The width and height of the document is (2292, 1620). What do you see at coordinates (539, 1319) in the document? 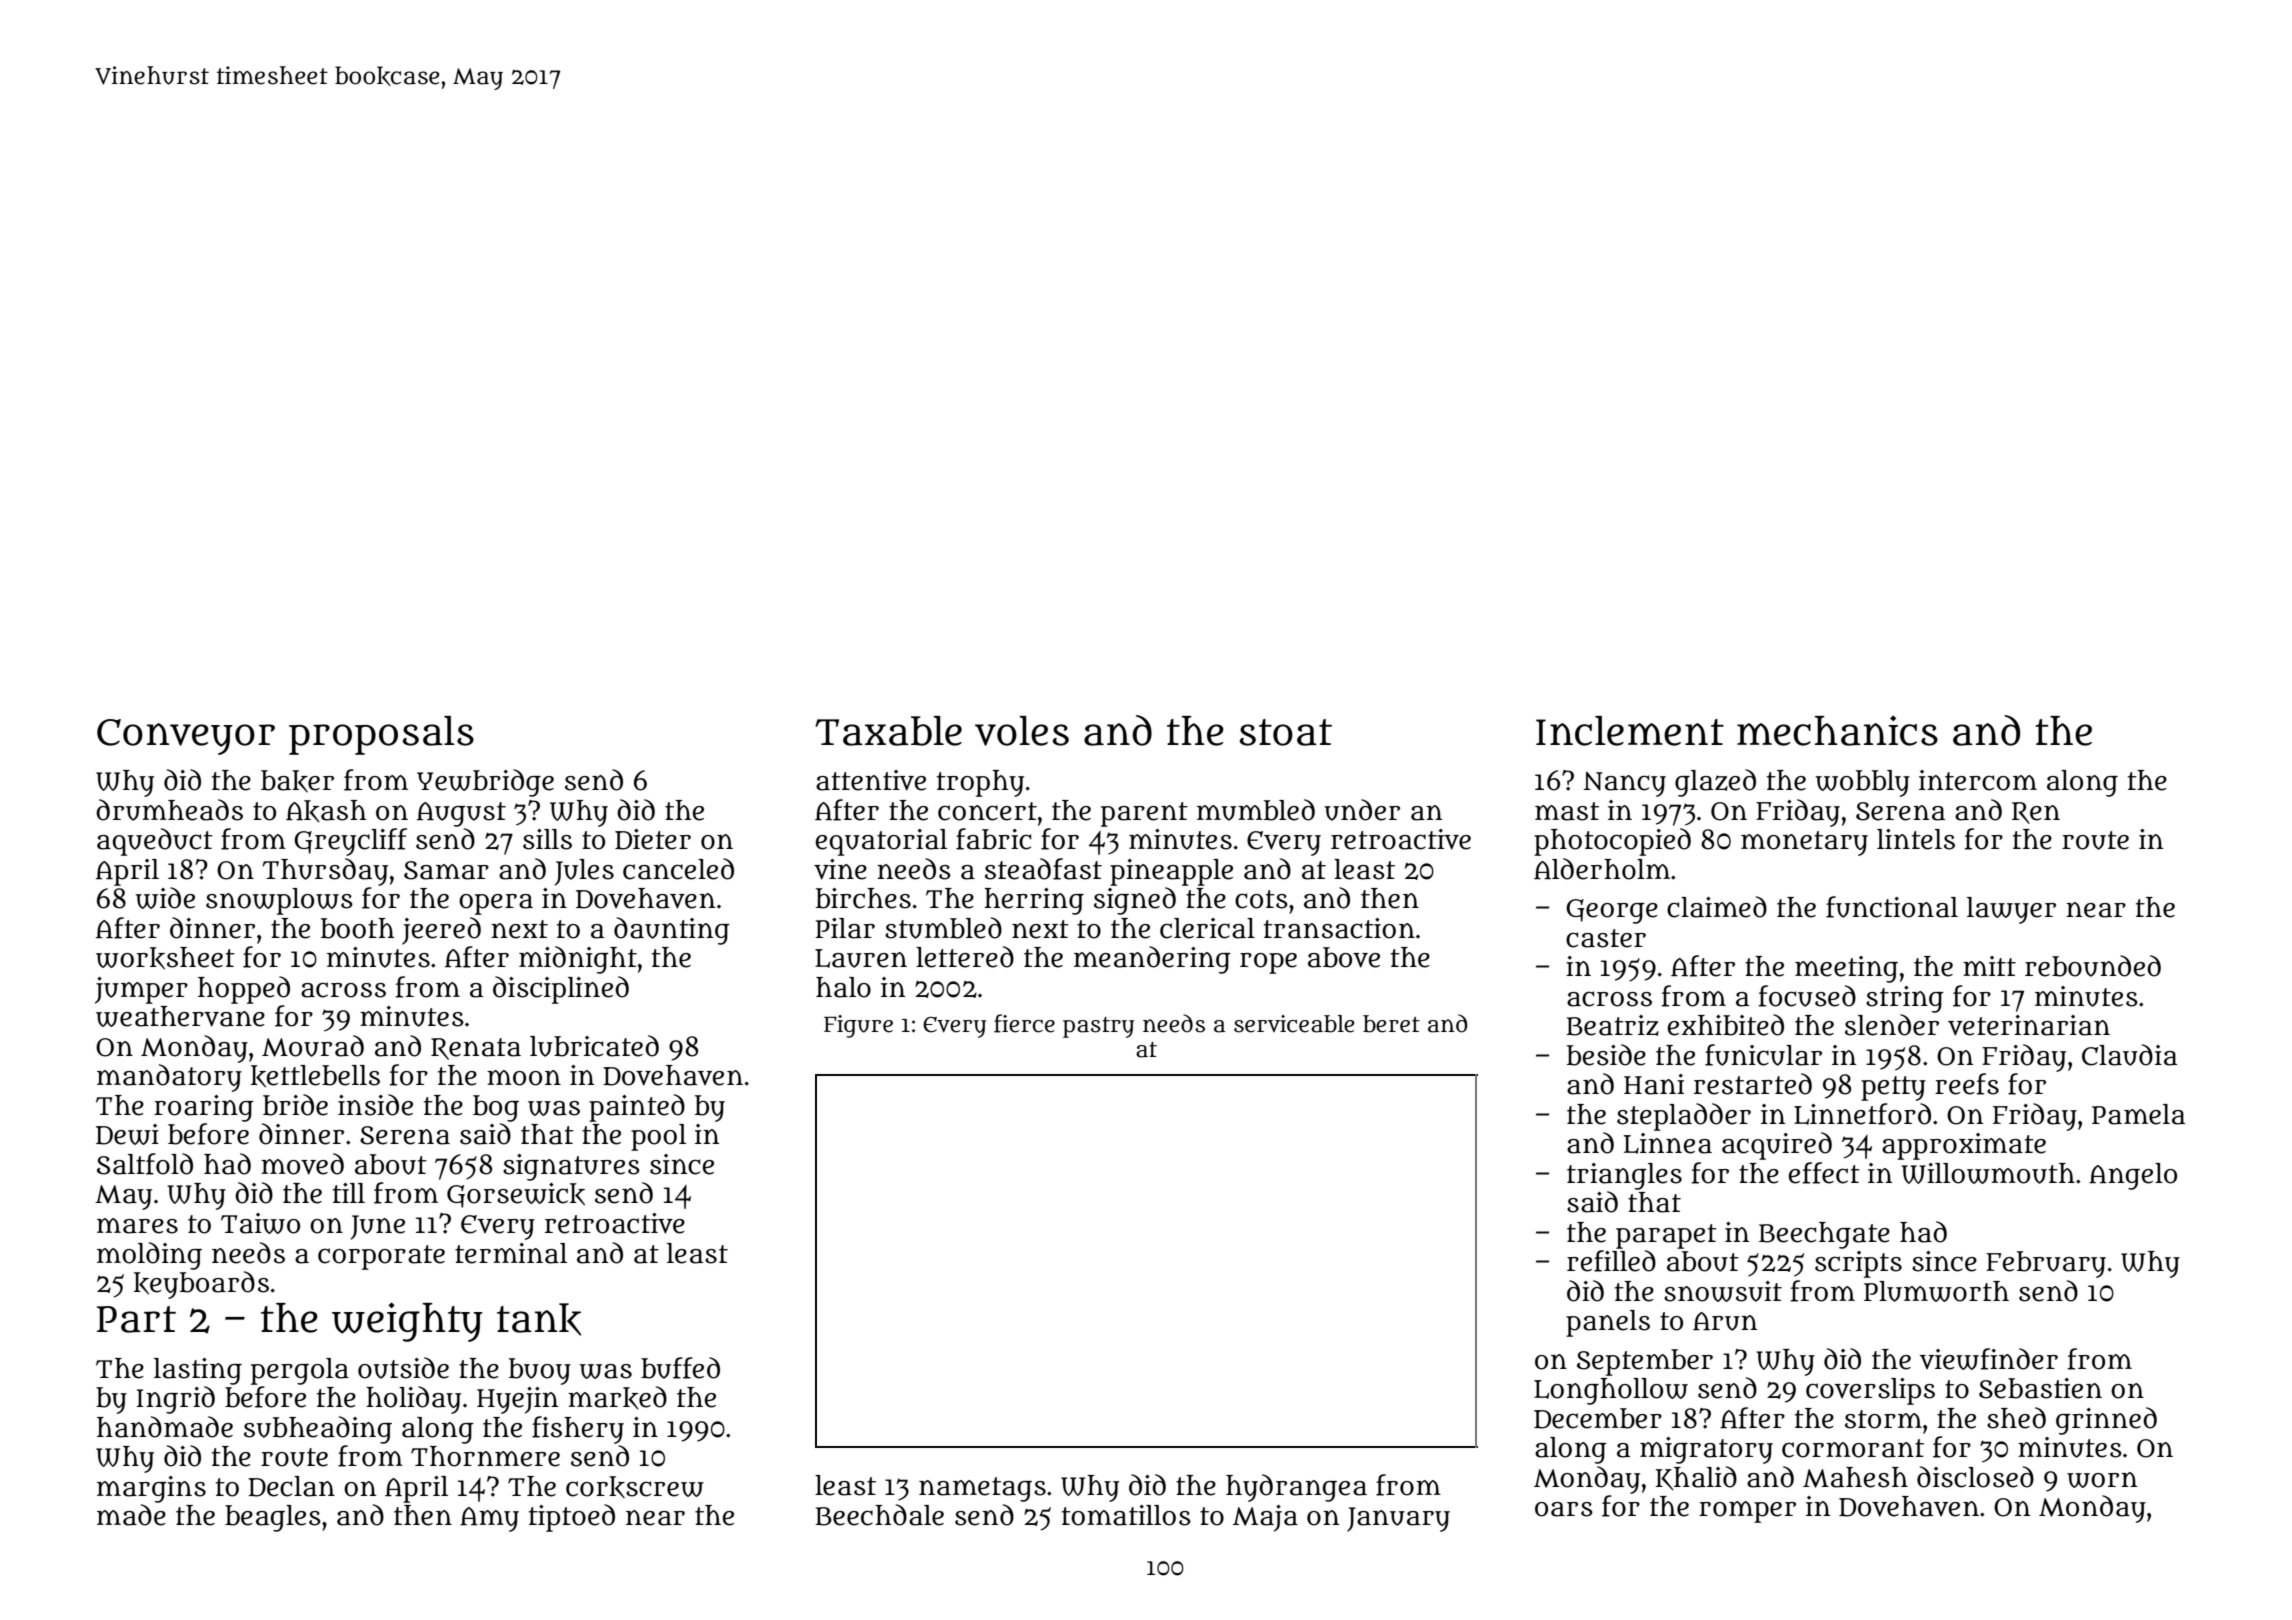
I see `tank` at bounding box center [539, 1319].
